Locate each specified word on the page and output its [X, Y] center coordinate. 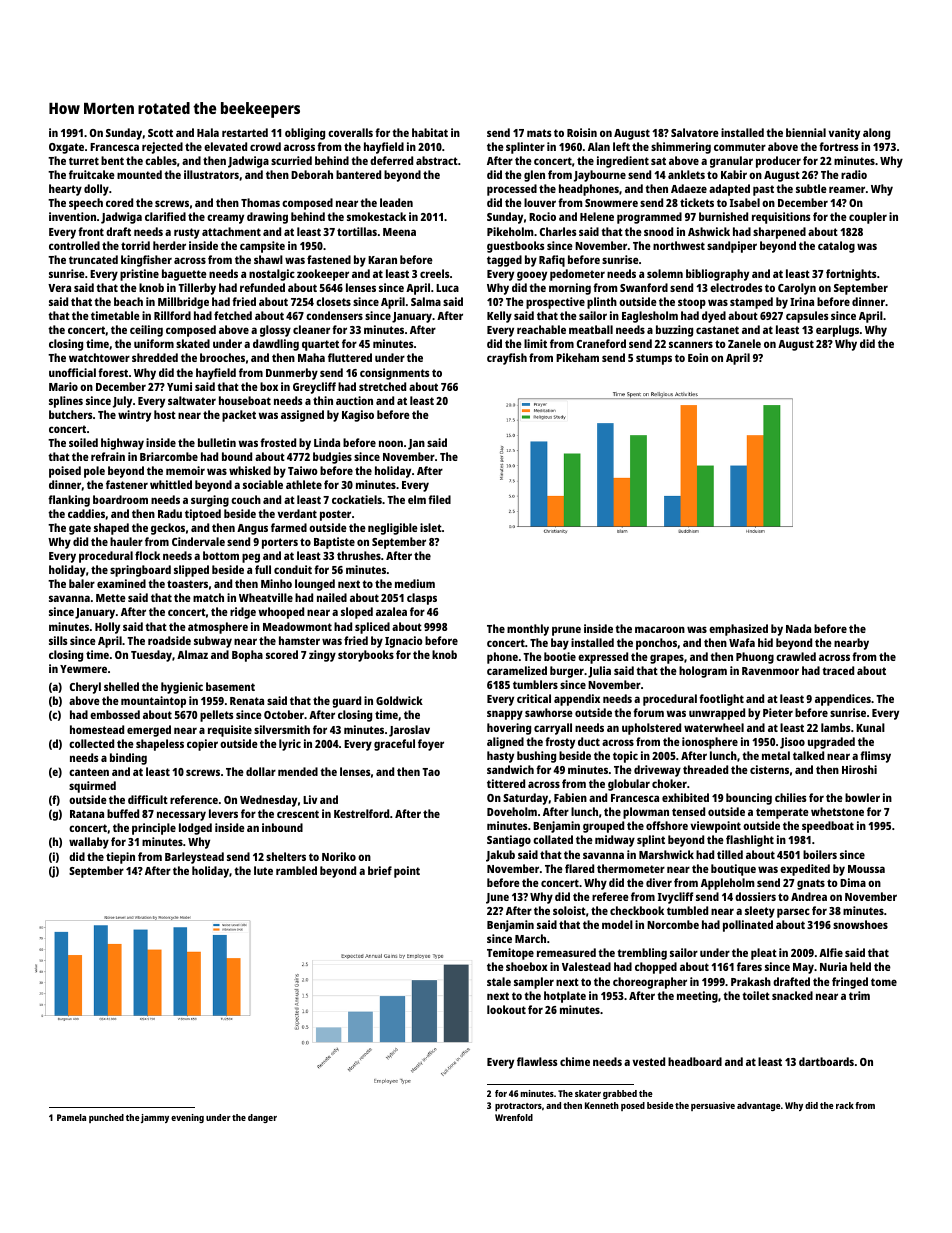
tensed [688, 811]
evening [187, 1118]
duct [589, 741]
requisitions [781, 218]
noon [391, 443]
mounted [139, 174]
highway [122, 444]
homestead [97, 729]
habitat [430, 132]
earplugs [837, 331]
